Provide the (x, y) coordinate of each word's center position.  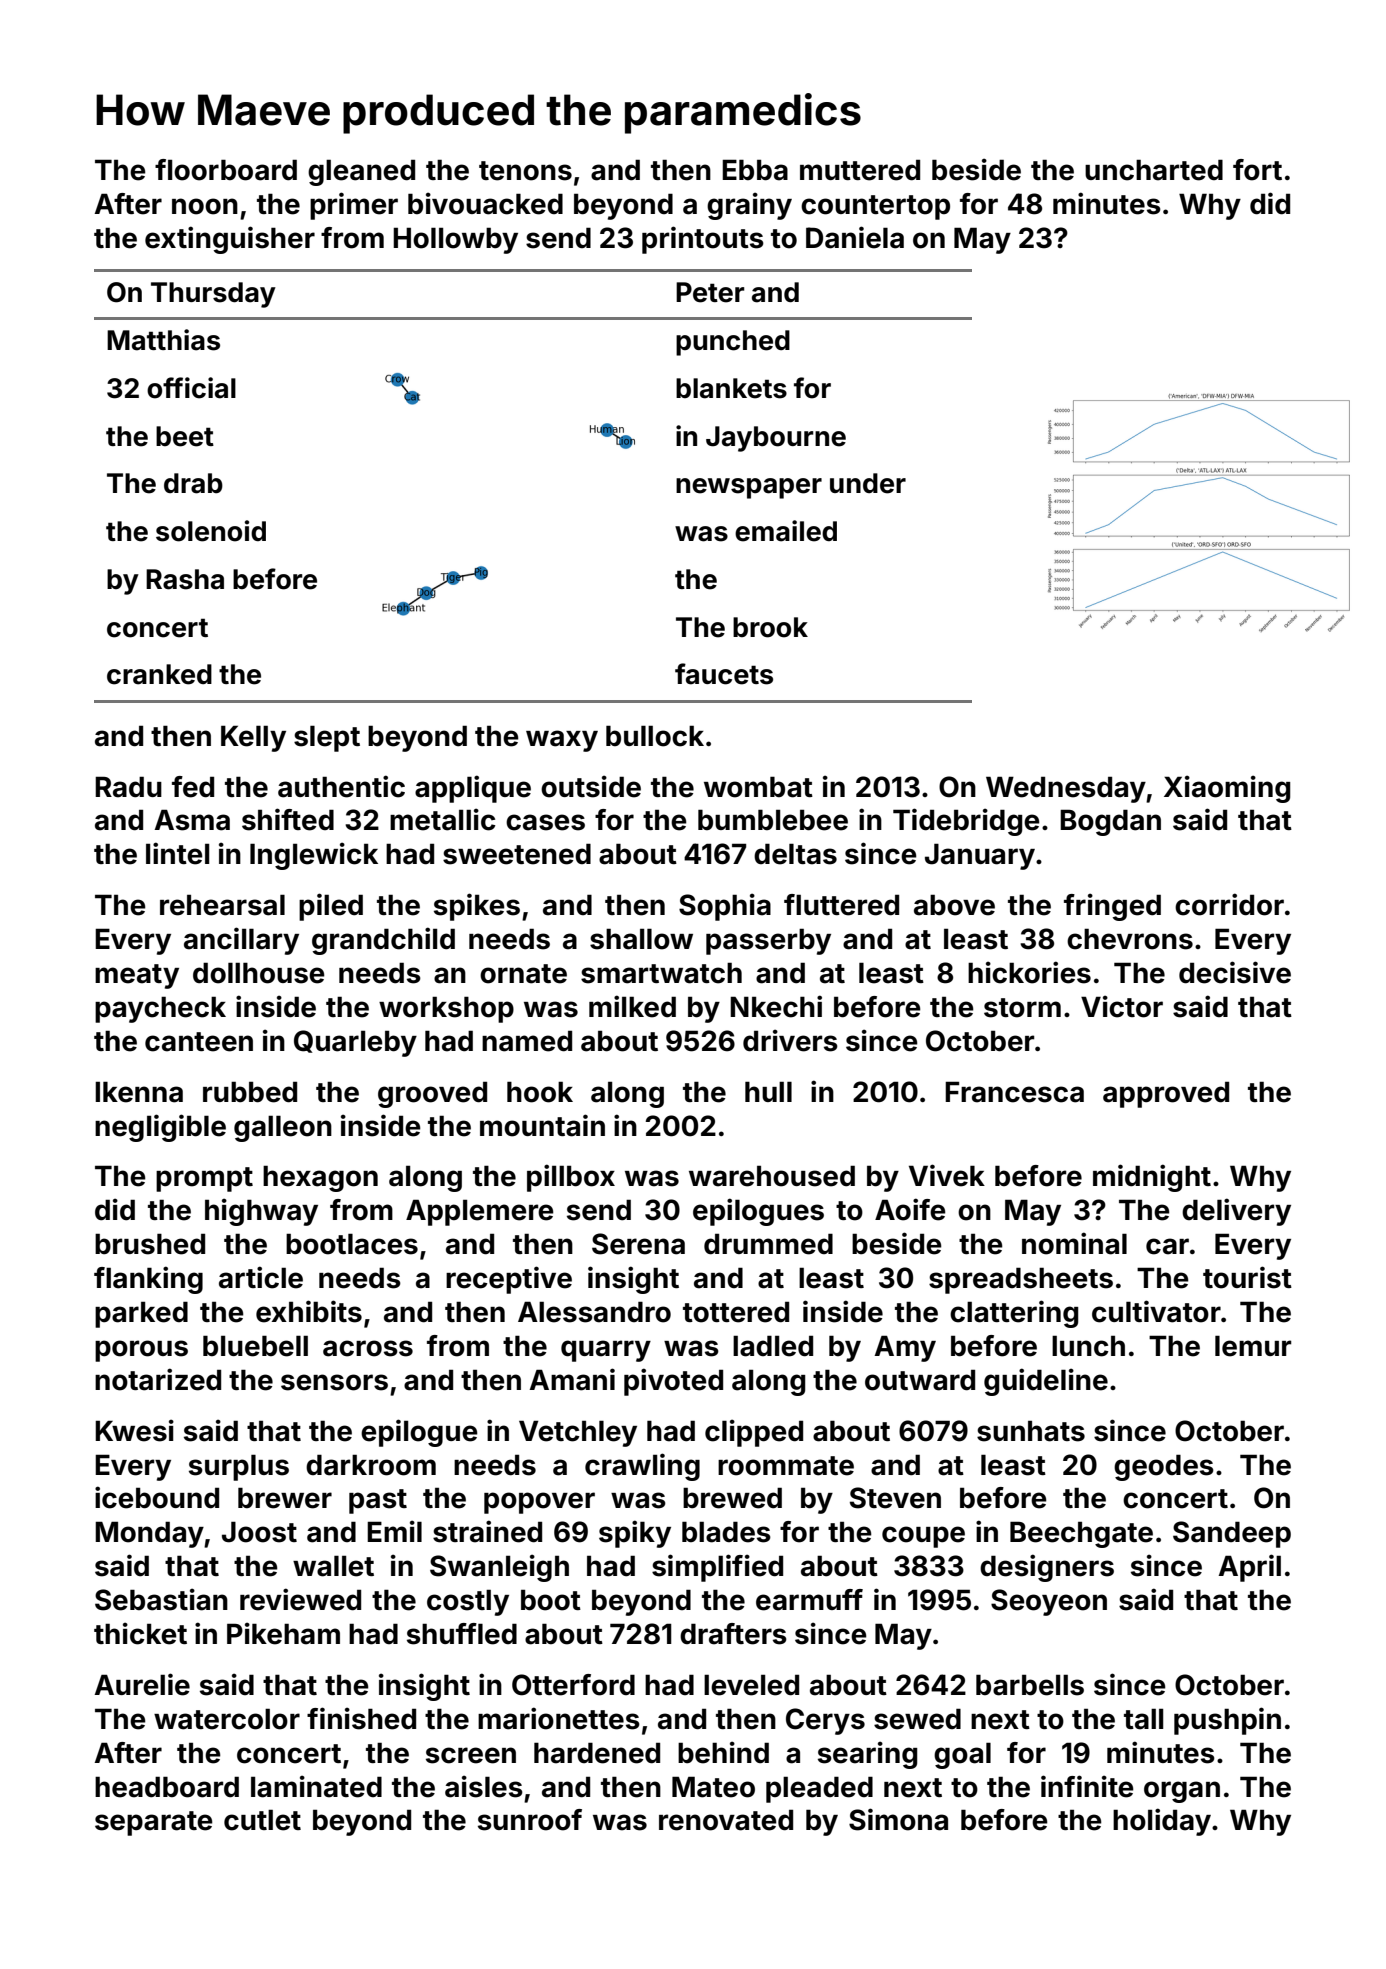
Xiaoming (1227, 789)
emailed (786, 531)
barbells (1030, 1685)
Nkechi (776, 1006)
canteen (199, 1042)
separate (154, 1823)
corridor (1229, 904)
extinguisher (230, 240)
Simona (898, 1819)
